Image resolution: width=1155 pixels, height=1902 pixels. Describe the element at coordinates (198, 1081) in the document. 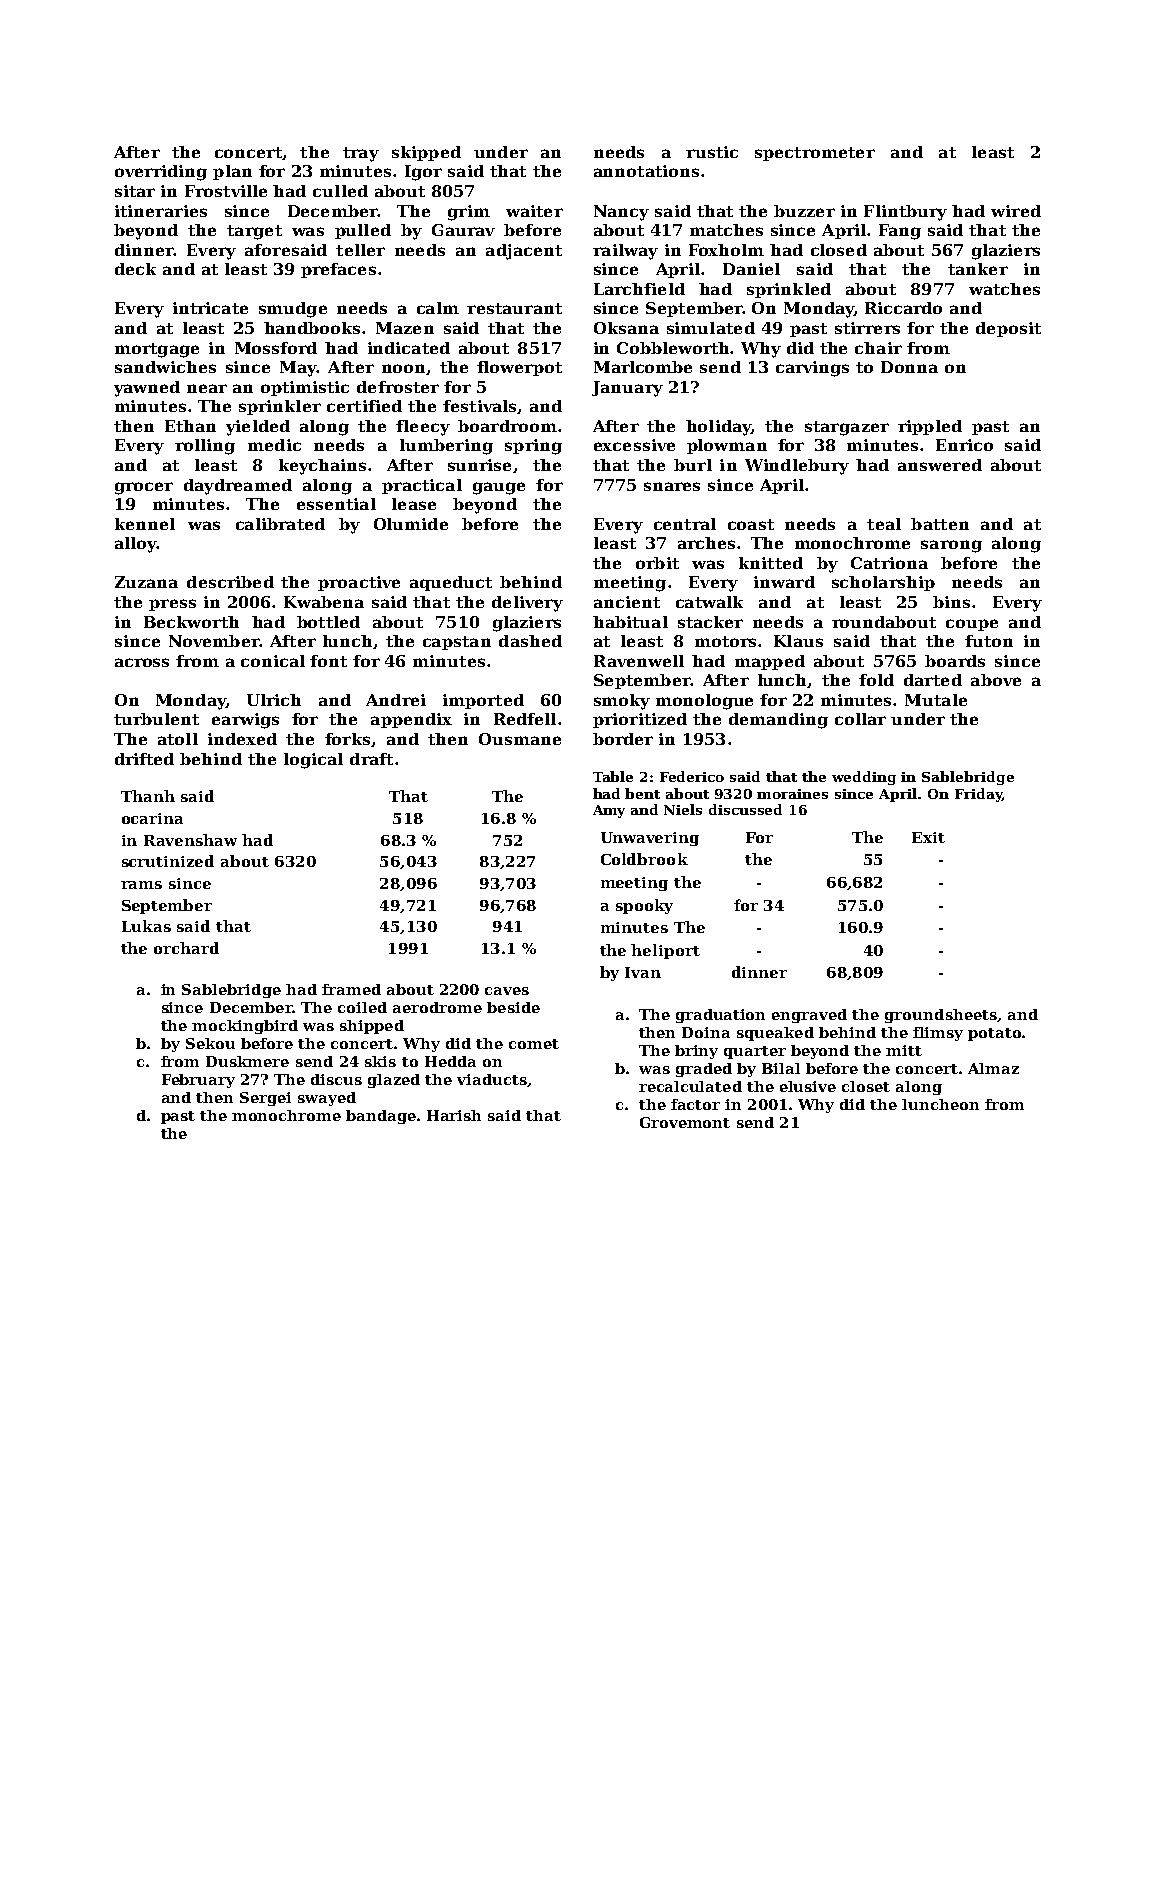

I see `February` at that location.
